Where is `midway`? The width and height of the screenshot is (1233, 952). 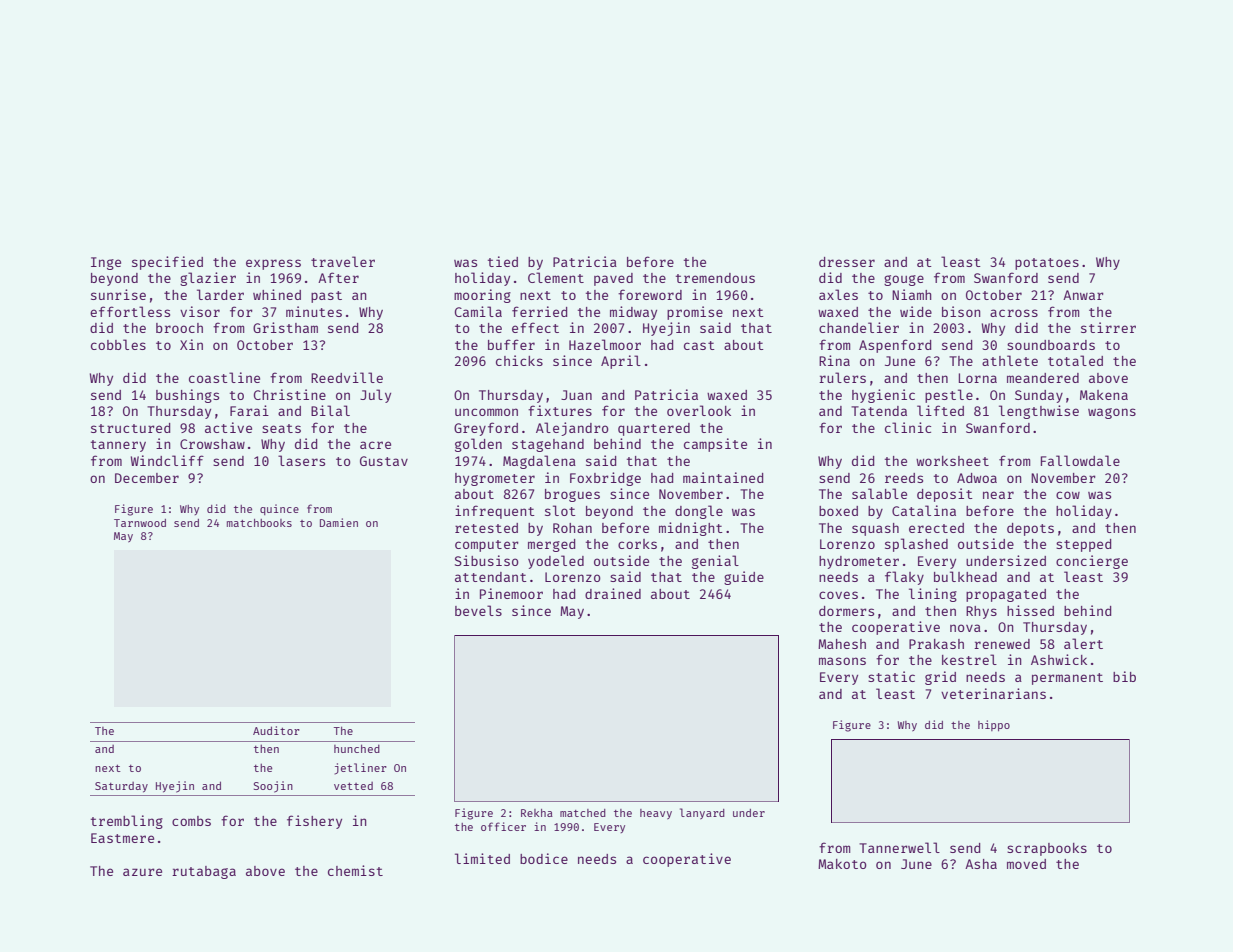 midway is located at coordinates (633, 313).
